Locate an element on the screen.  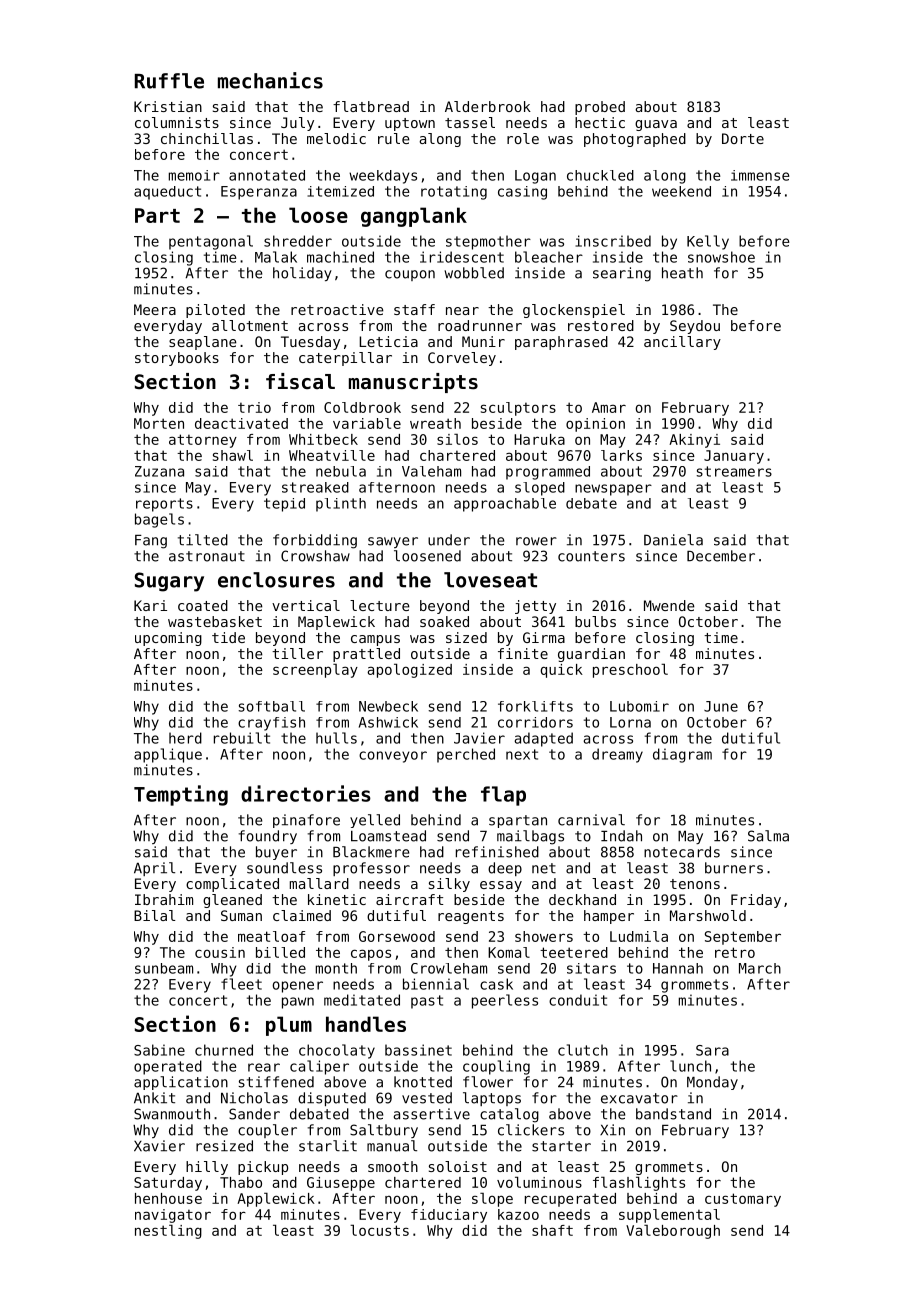
Malak is located at coordinates (276, 257).
